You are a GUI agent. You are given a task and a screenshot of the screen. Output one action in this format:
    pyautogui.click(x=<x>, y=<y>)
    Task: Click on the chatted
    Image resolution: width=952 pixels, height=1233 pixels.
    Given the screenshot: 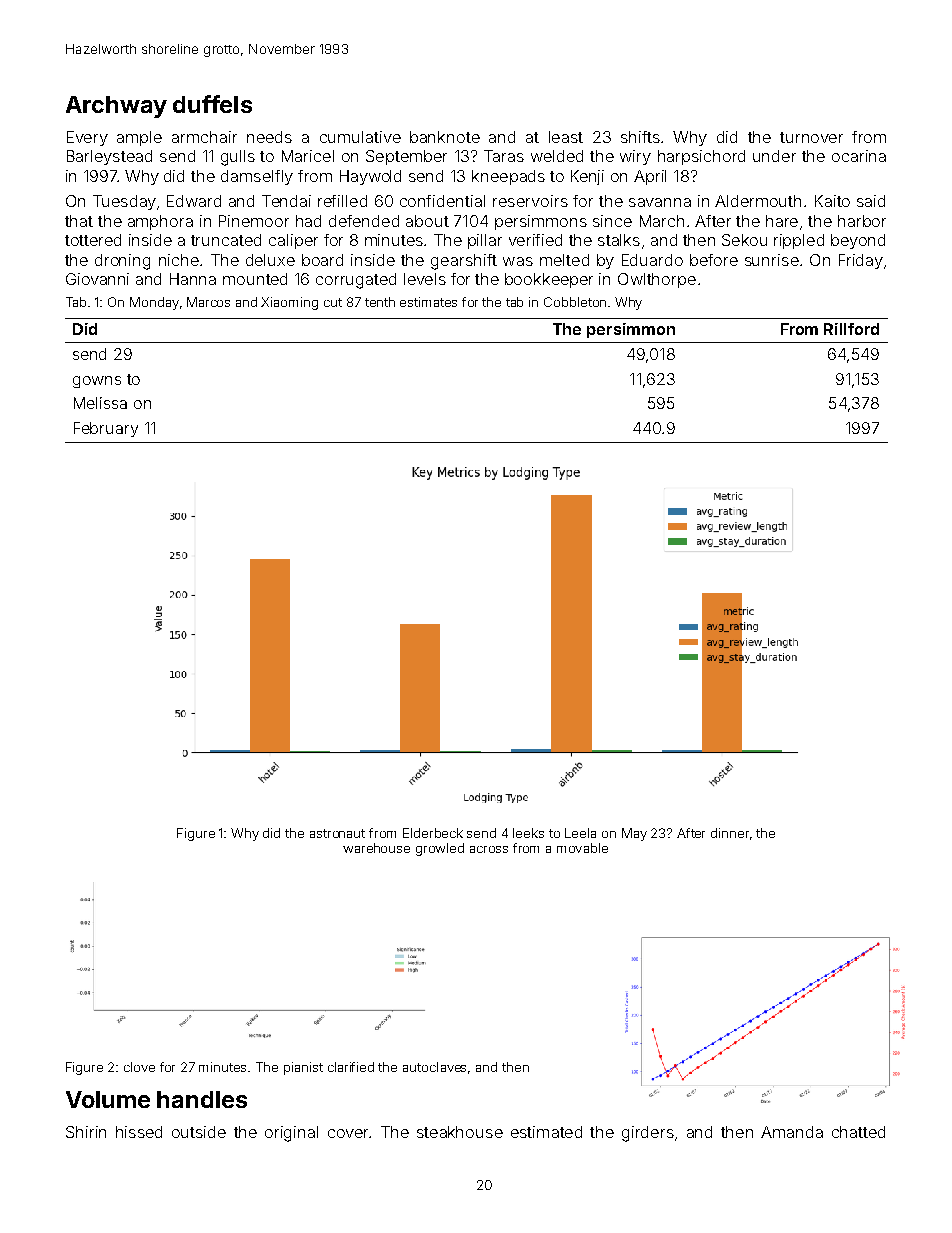 What is the action you would take?
    pyautogui.click(x=858, y=1132)
